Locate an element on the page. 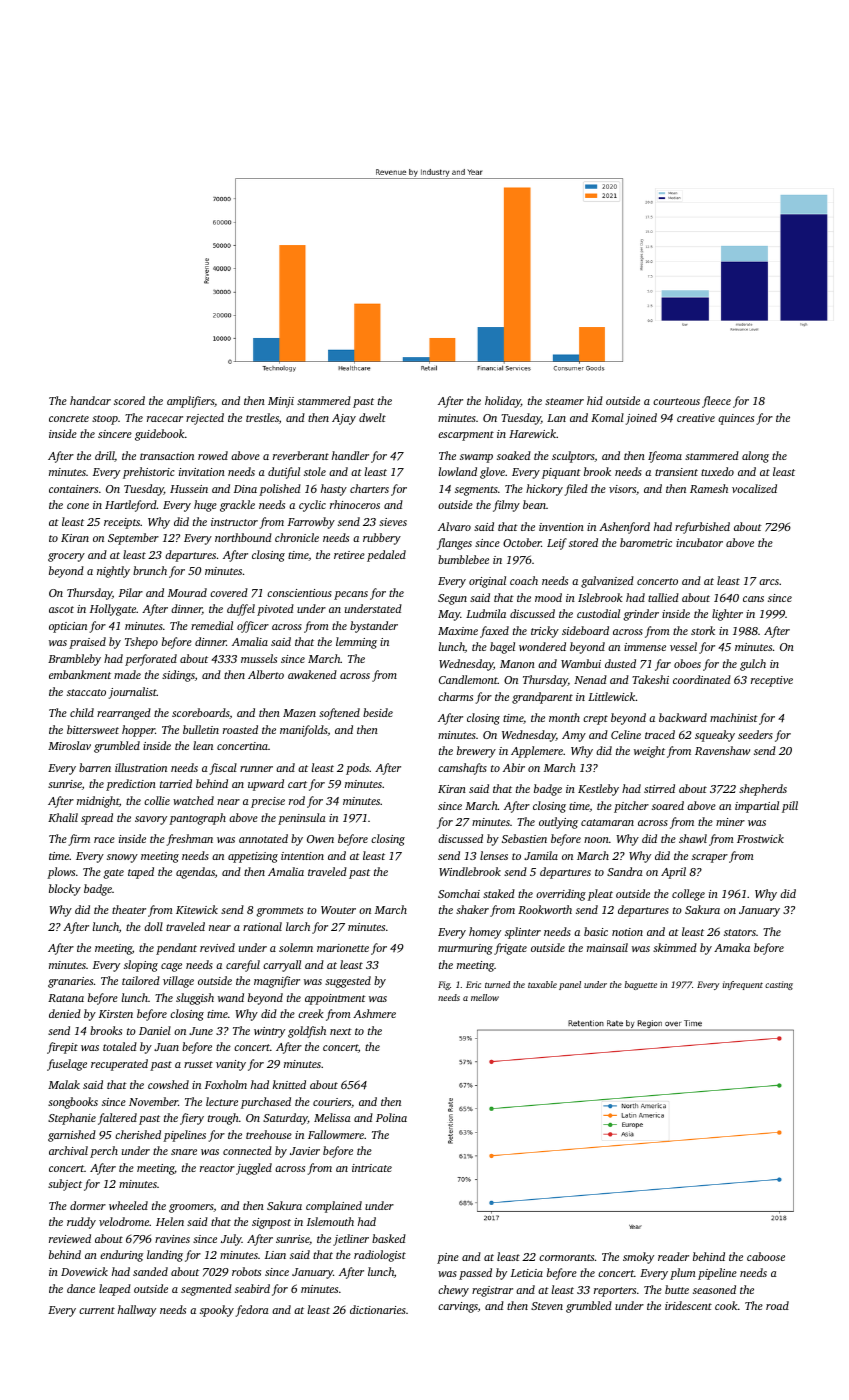 The height and width of the document is (1400, 849). scraper is located at coordinates (710, 858).
